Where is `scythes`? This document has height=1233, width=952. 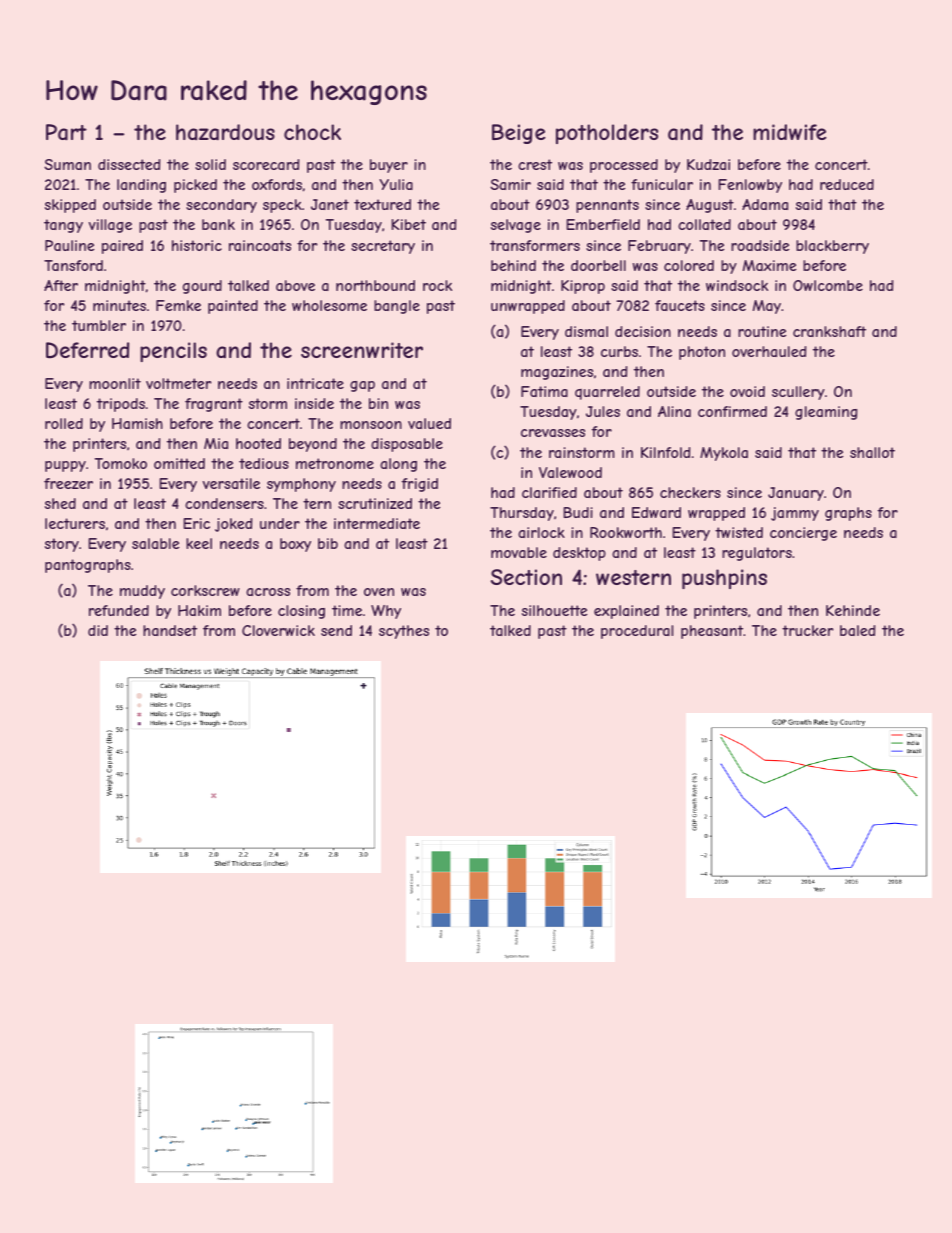
scythes is located at coordinates (404, 632).
